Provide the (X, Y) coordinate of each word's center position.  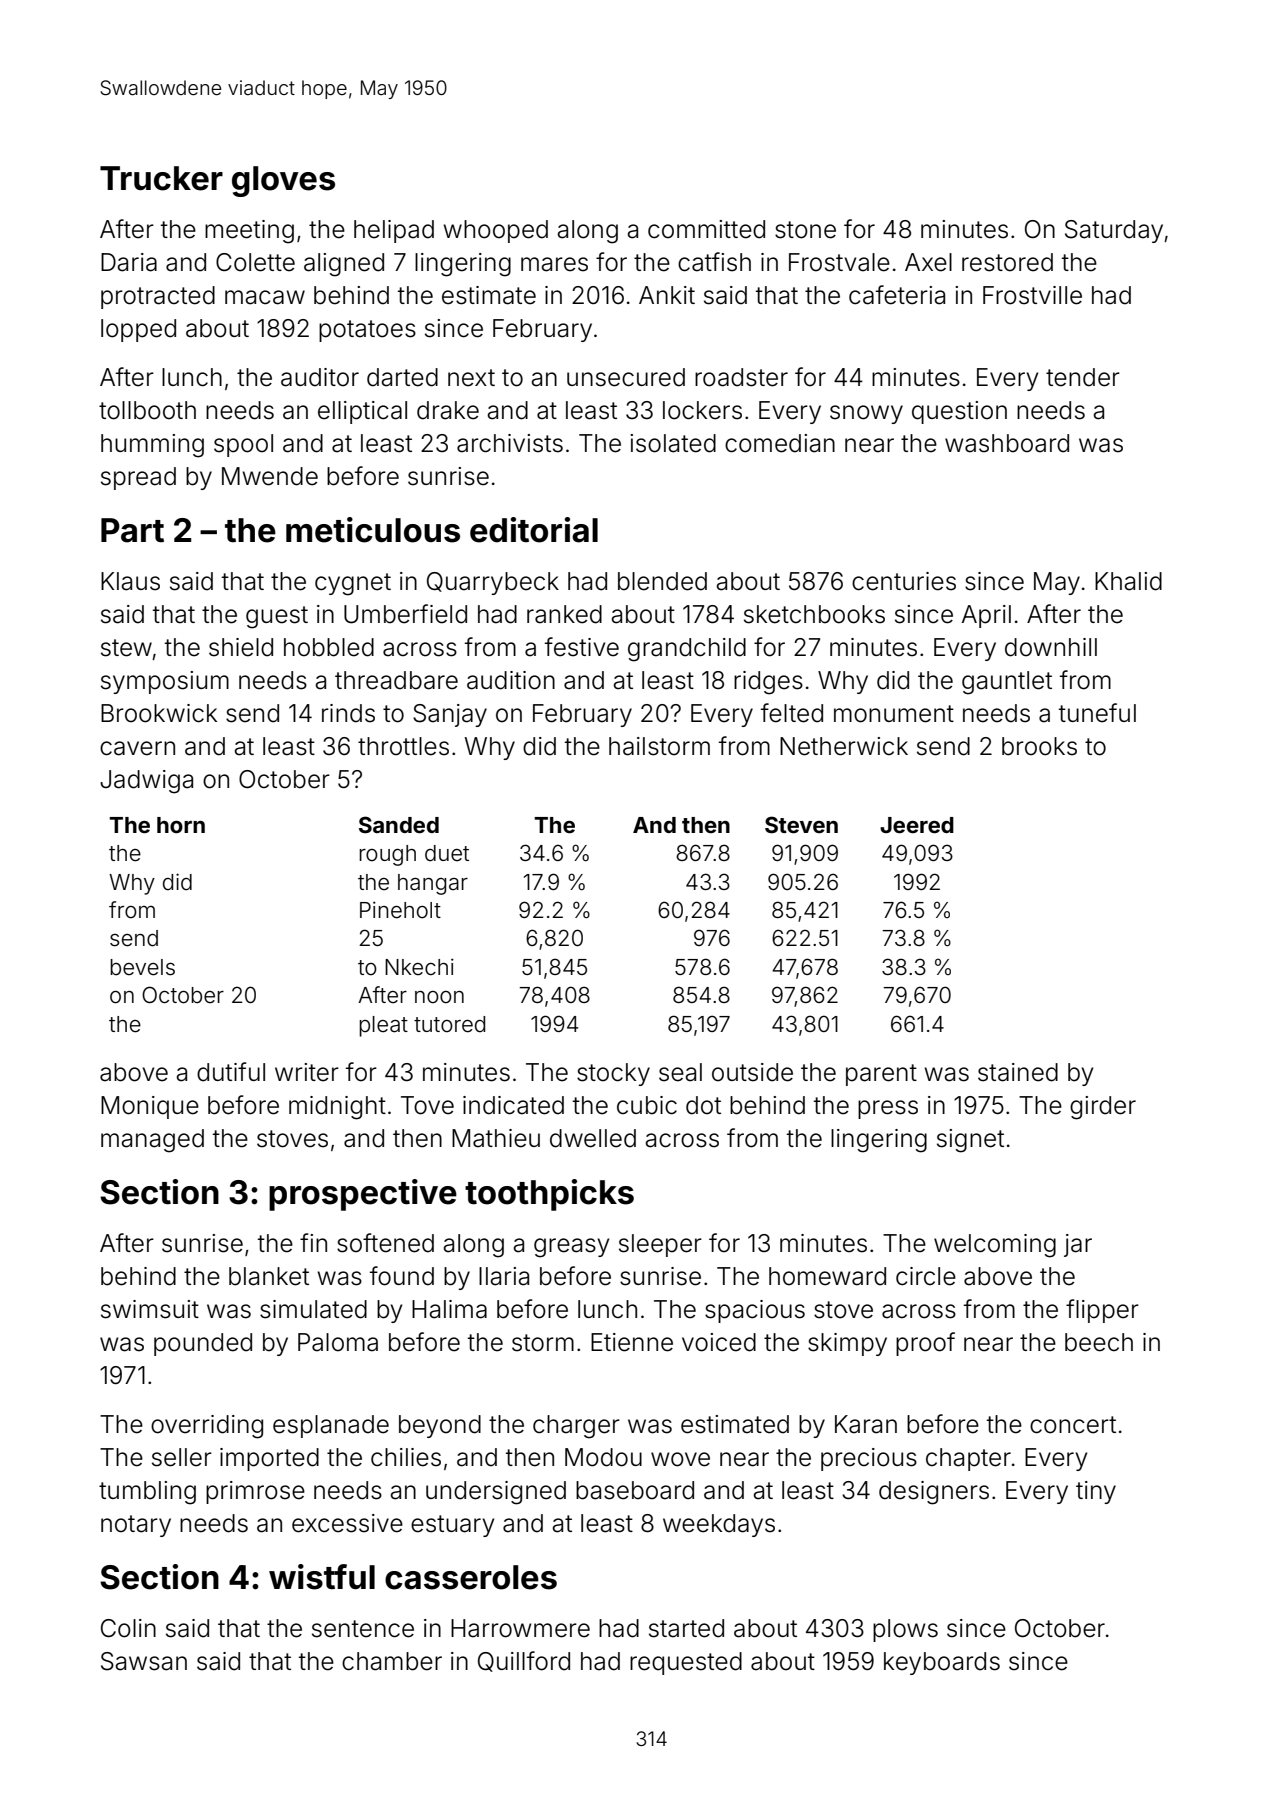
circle (926, 1276)
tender (1083, 377)
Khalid (1128, 581)
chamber (392, 1661)
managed (152, 1141)
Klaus (130, 581)
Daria (129, 262)
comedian (780, 443)
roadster (741, 377)
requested (686, 1663)
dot (703, 1105)
